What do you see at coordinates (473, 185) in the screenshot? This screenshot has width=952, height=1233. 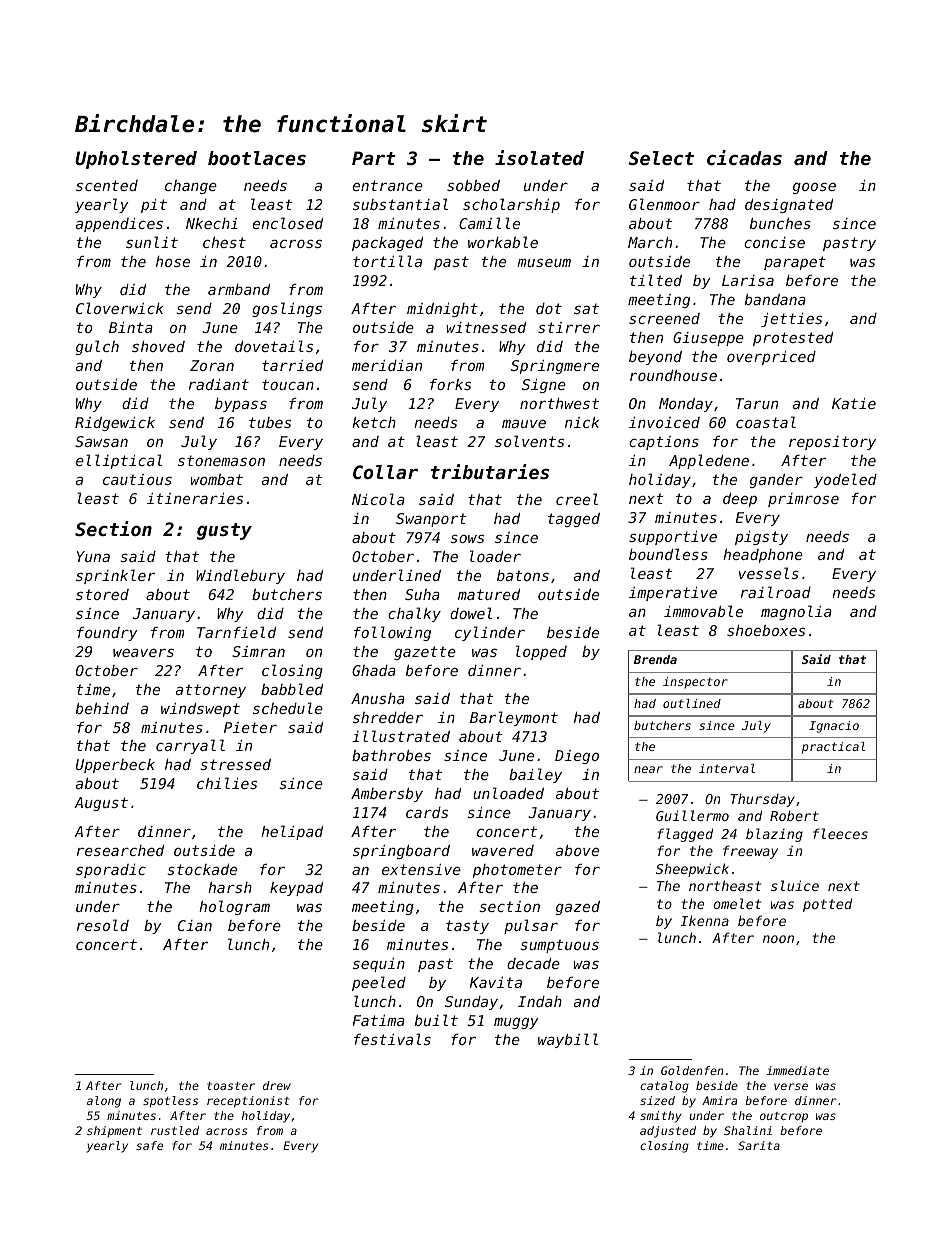 I see `sobbed` at bounding box center [473, 185].
